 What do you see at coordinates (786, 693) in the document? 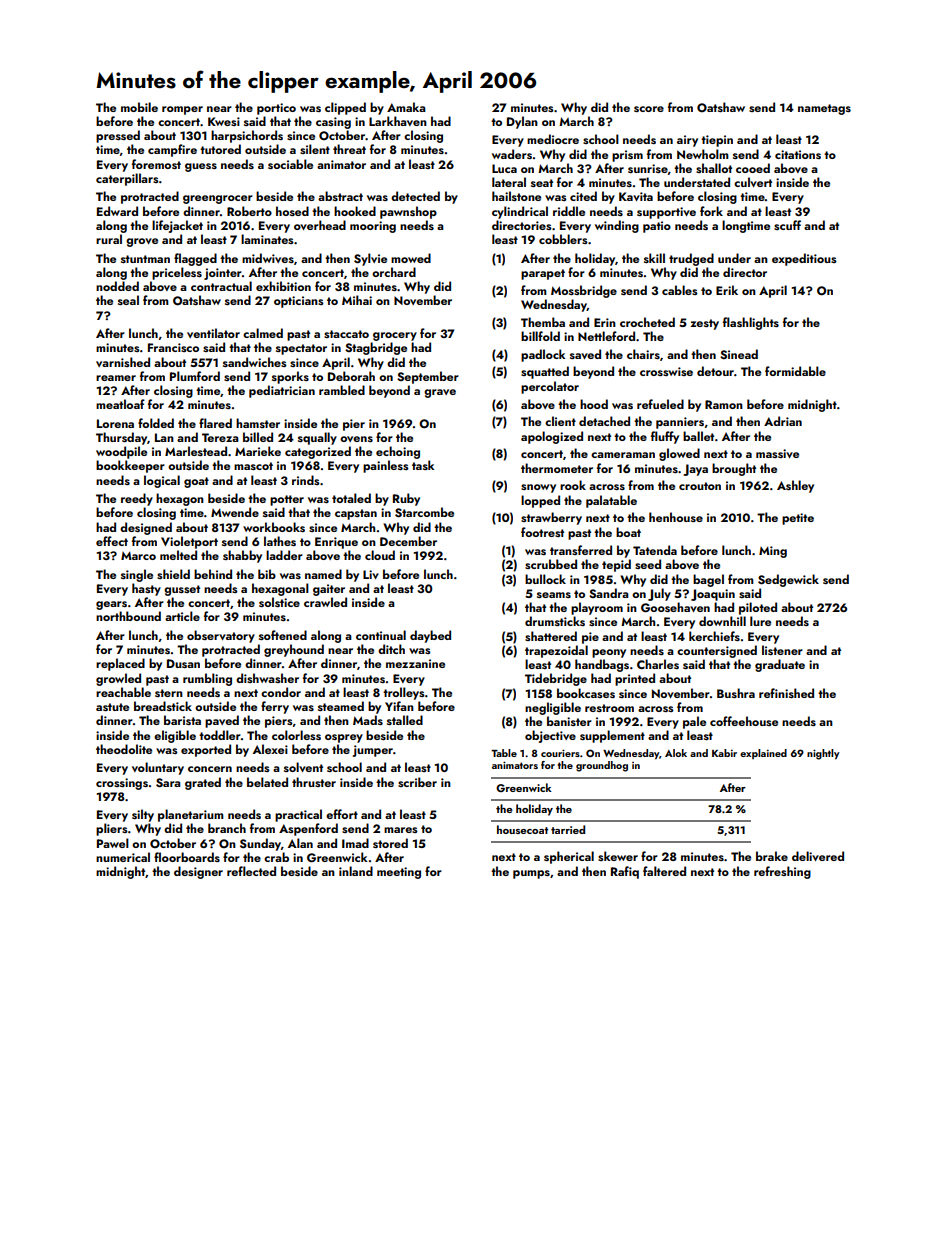
I see `refinished` at bounding box center [786, 693].
